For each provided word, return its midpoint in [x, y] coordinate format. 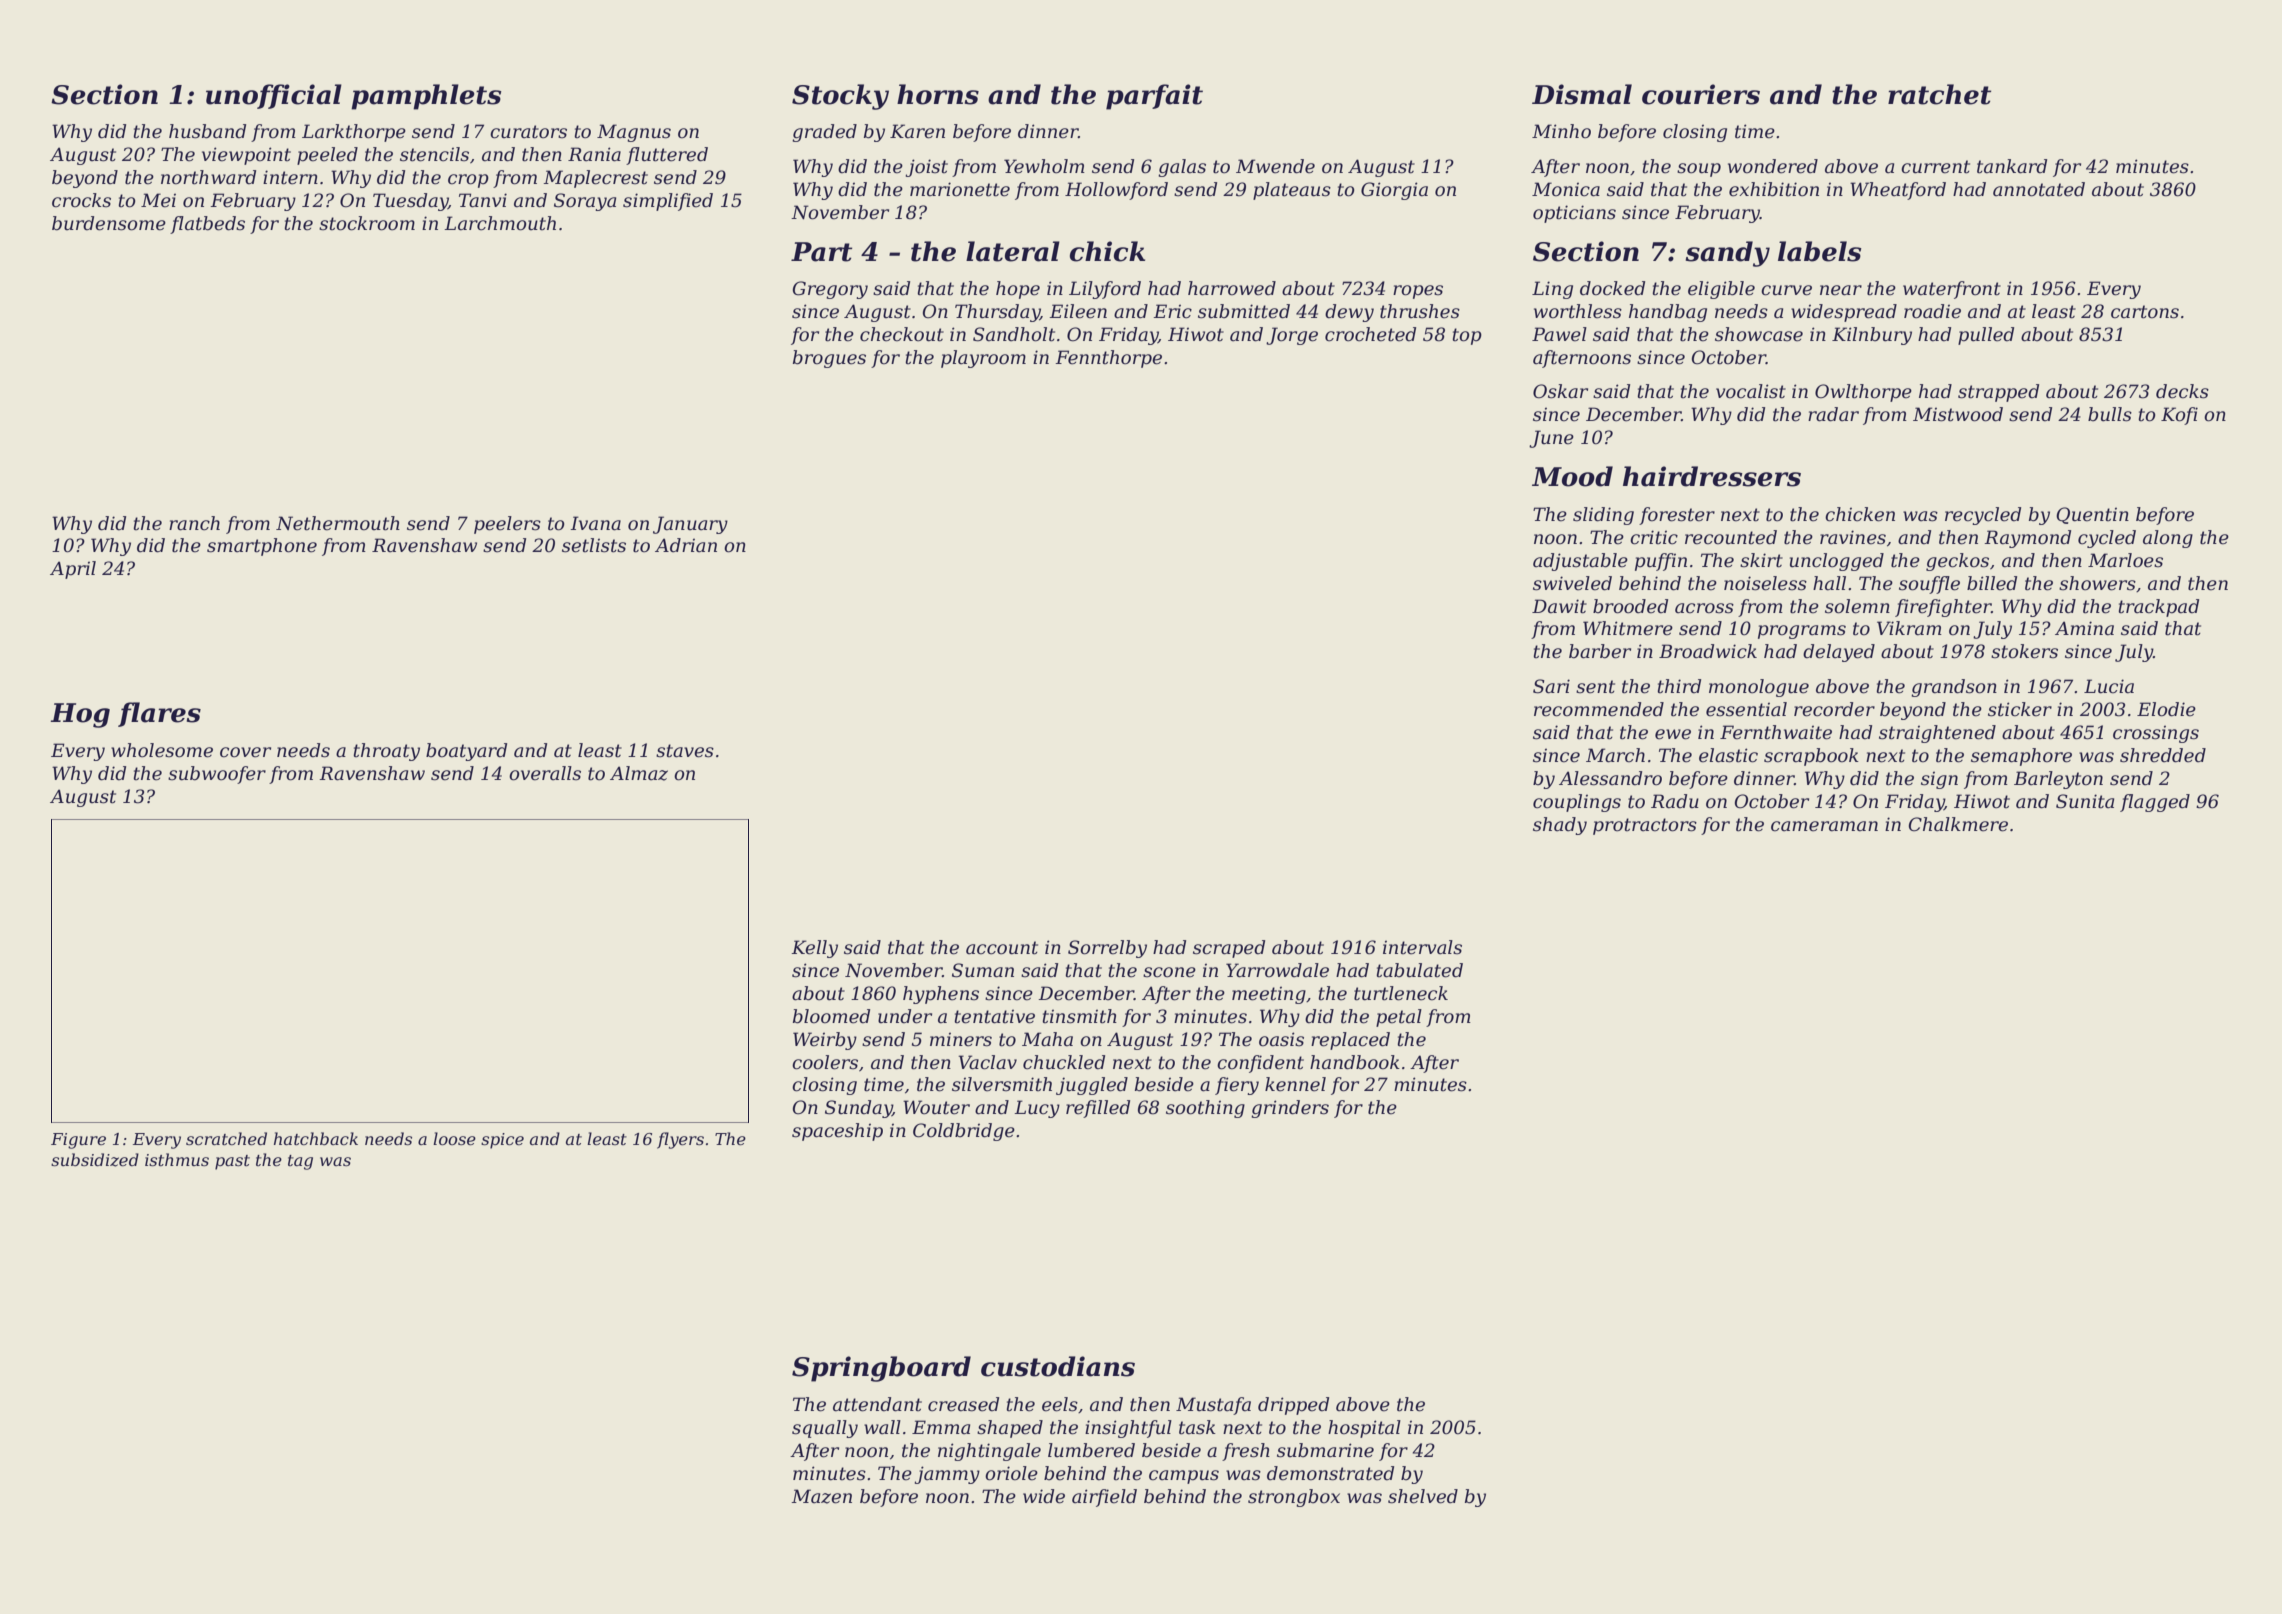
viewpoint [246, 156]
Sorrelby [1107, 949]
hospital [1364, 1429]
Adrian [686, 545]
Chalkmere [1958, 824]
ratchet [1939, 94]
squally [825, 1429]
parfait [1154, 97]
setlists [594, 545]
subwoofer [217, 775]
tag [300, 1162]
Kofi [2179, 416]
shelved [1423, 1496]
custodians [1058, 1366]
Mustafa [1213, 1406]
